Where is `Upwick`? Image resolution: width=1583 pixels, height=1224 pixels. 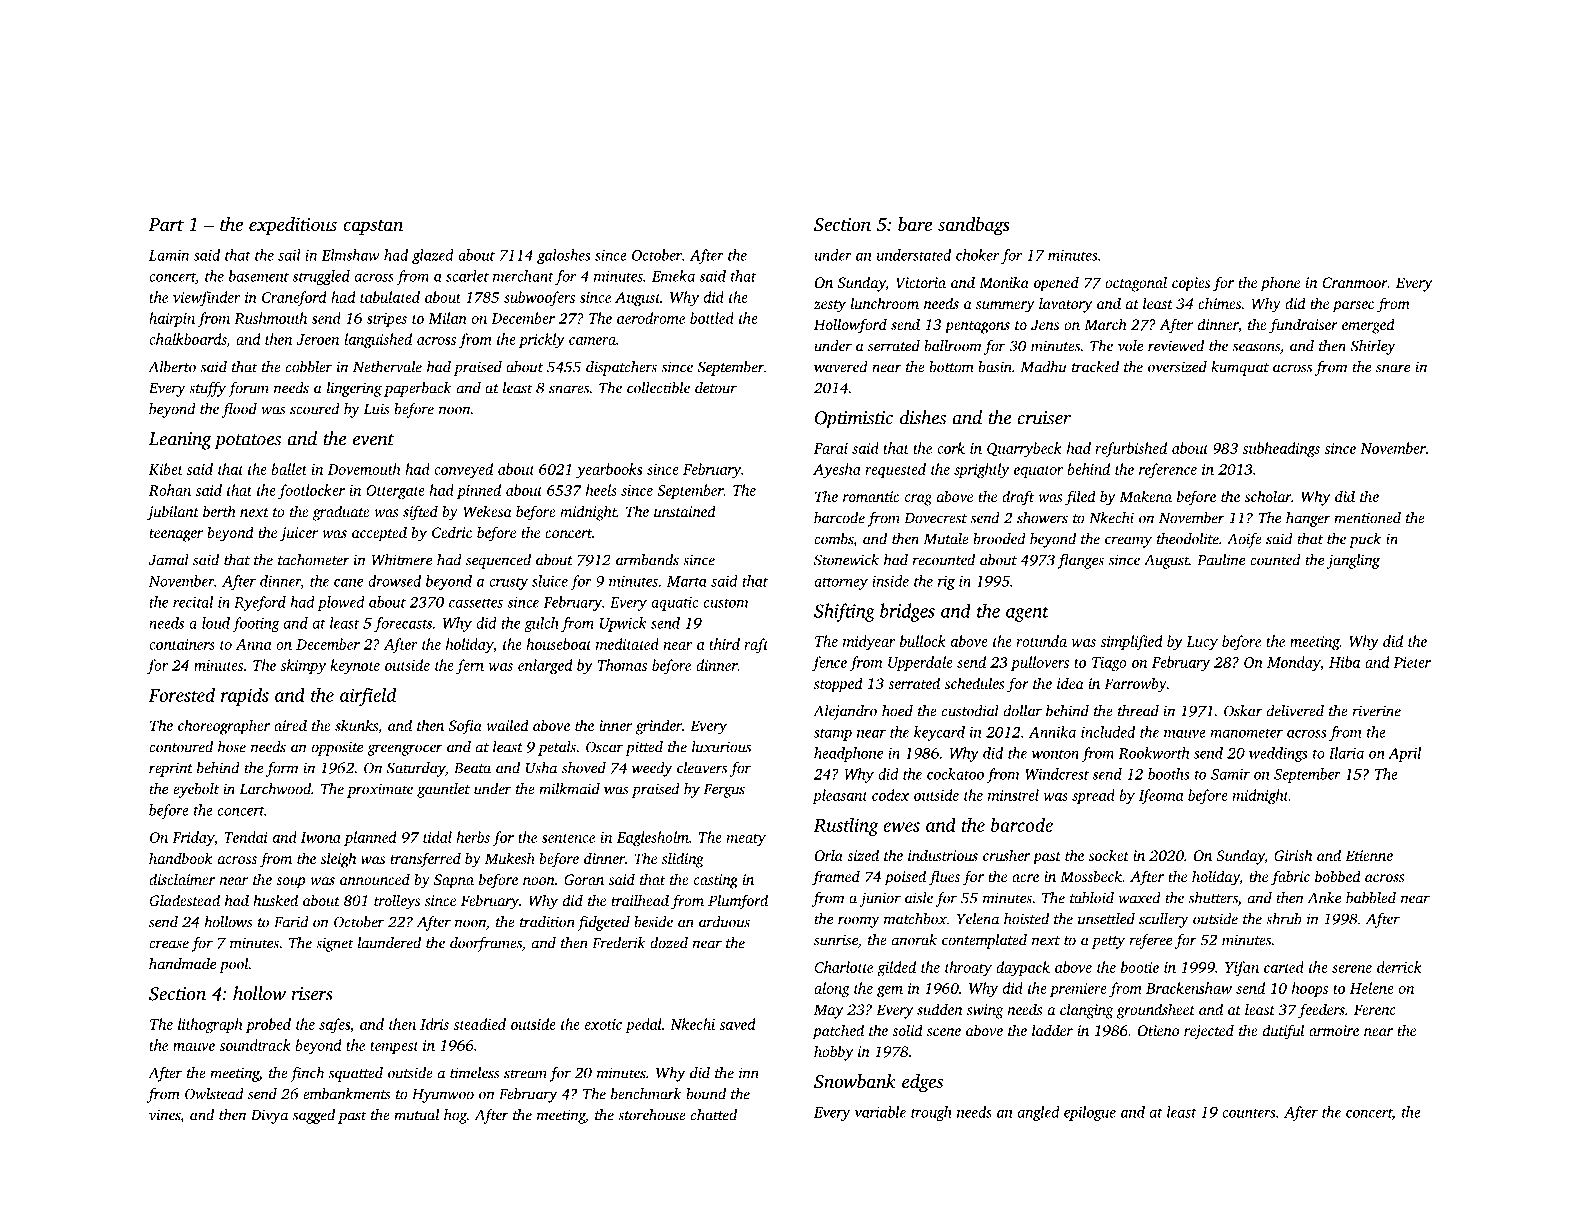
Upwick is located at coordinates (623, 624).
